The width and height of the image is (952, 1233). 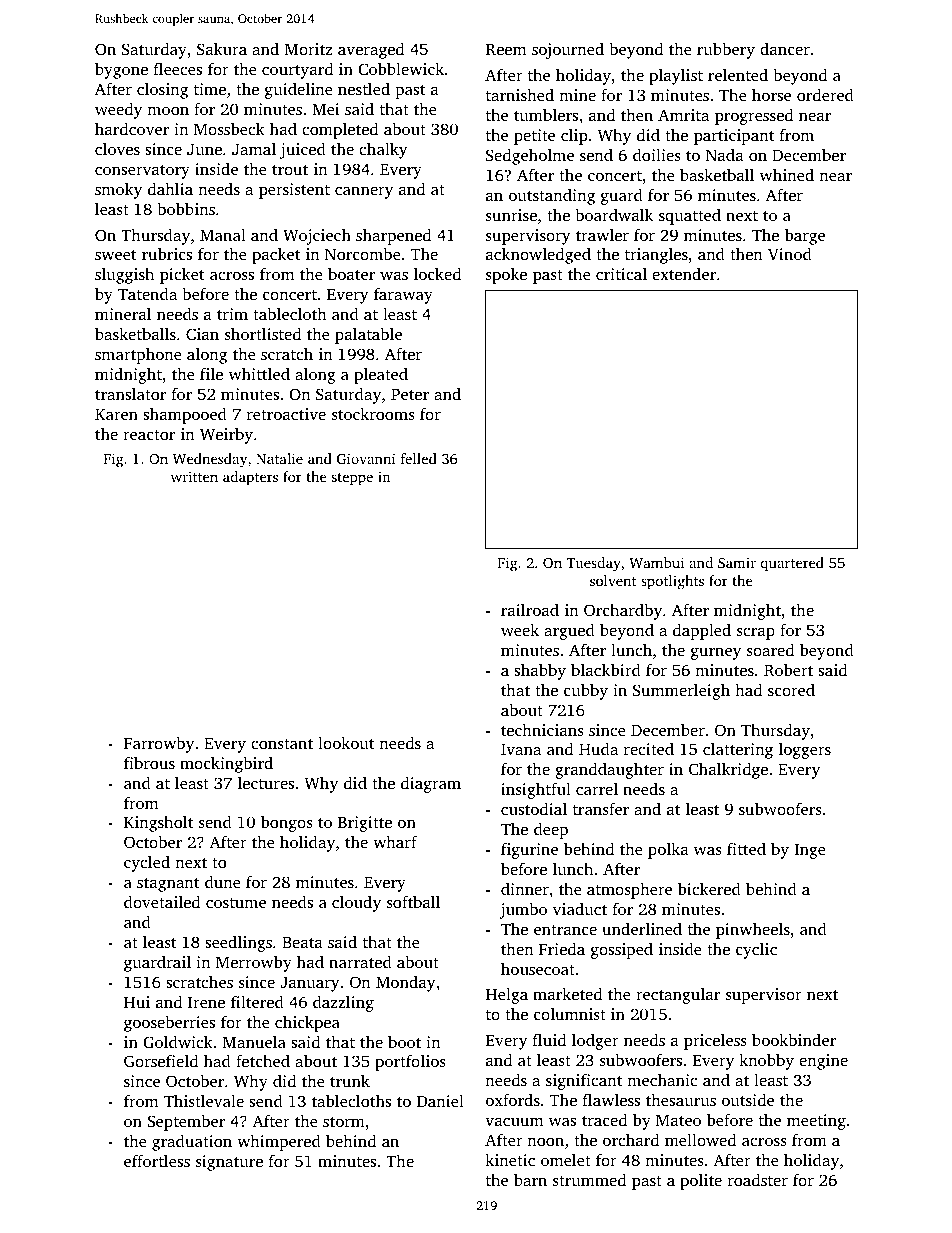 I want to click on bygone, so click(x=121, y=70).
